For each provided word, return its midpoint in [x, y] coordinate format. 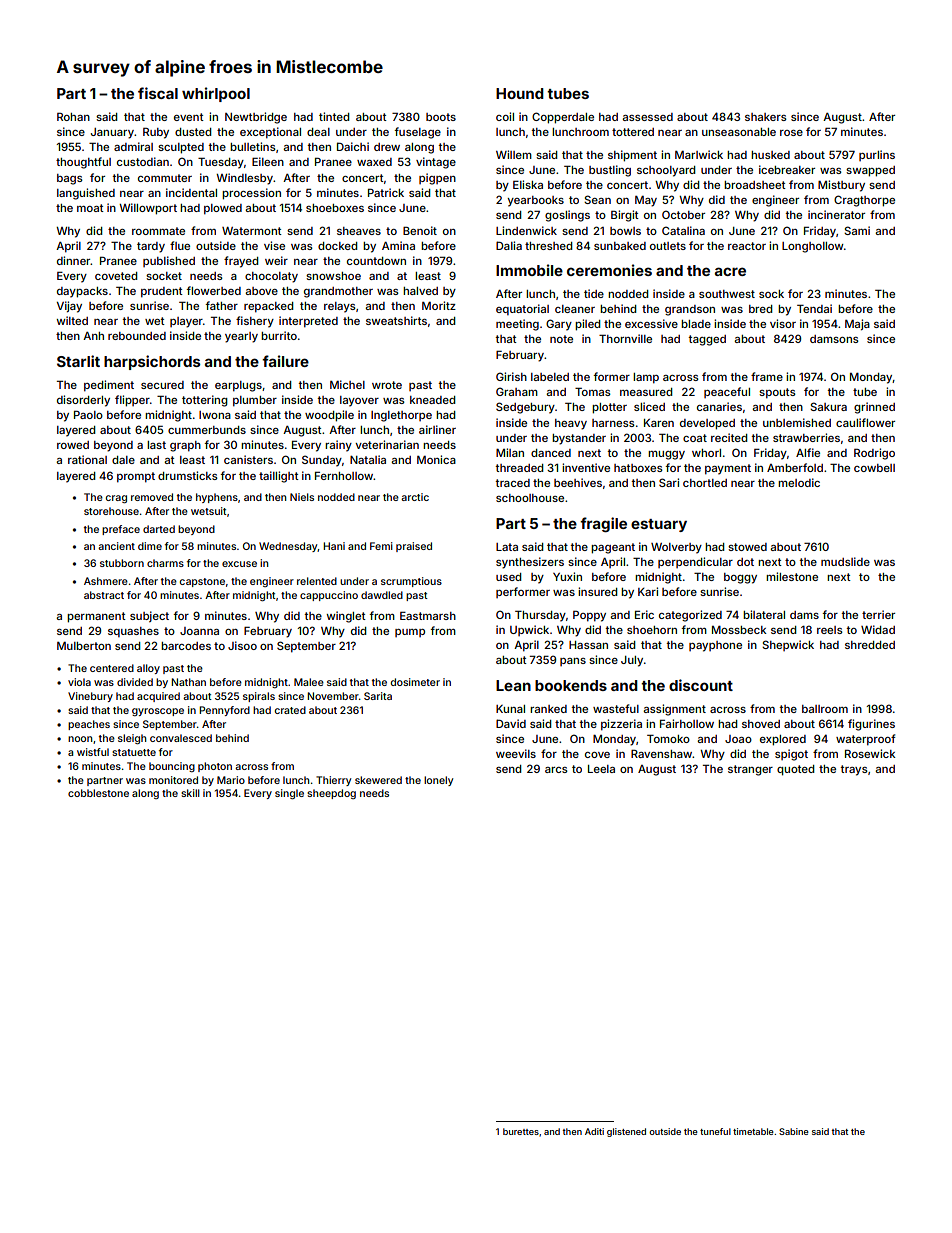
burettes [521, 1131]
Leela [601, 769]
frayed [241, 262]
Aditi [594, 1131]
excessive [651, 323]
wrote [387, 385]
